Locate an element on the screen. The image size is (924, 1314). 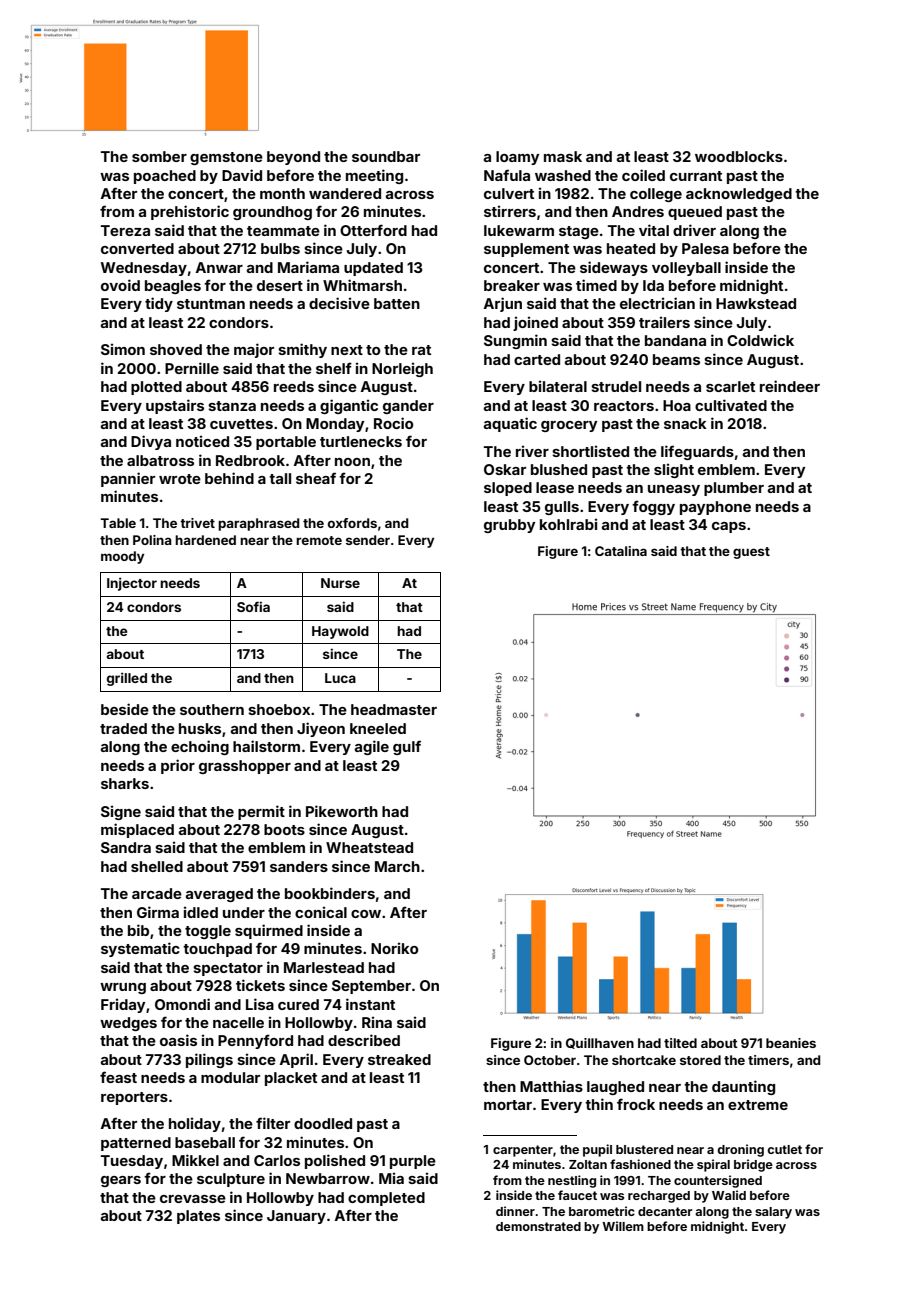
soundbar is located at coordinates (386, 156).
